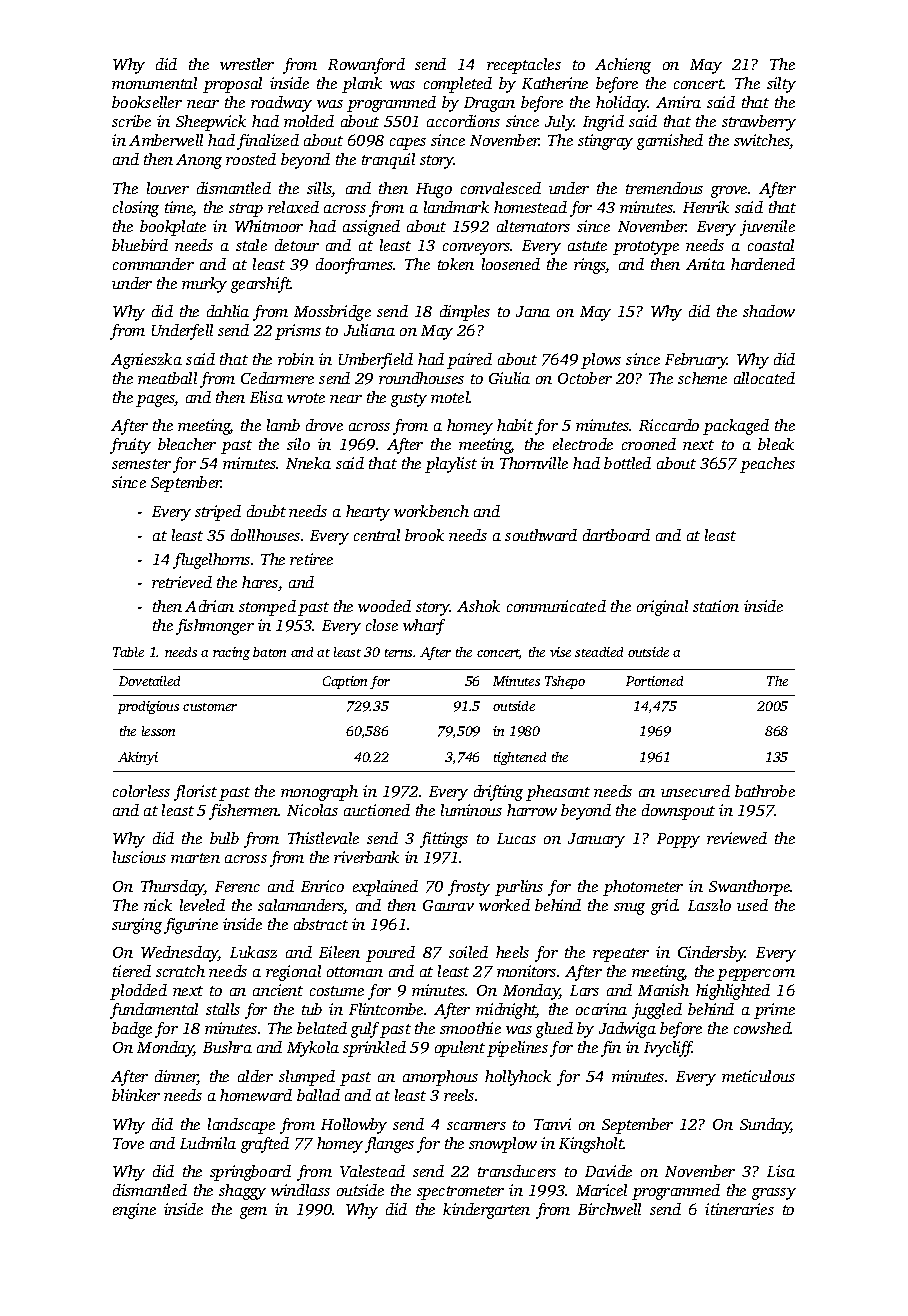  Describe the element at coordinates (609, 1209) in the image. I see `Birchwell` at that location.
